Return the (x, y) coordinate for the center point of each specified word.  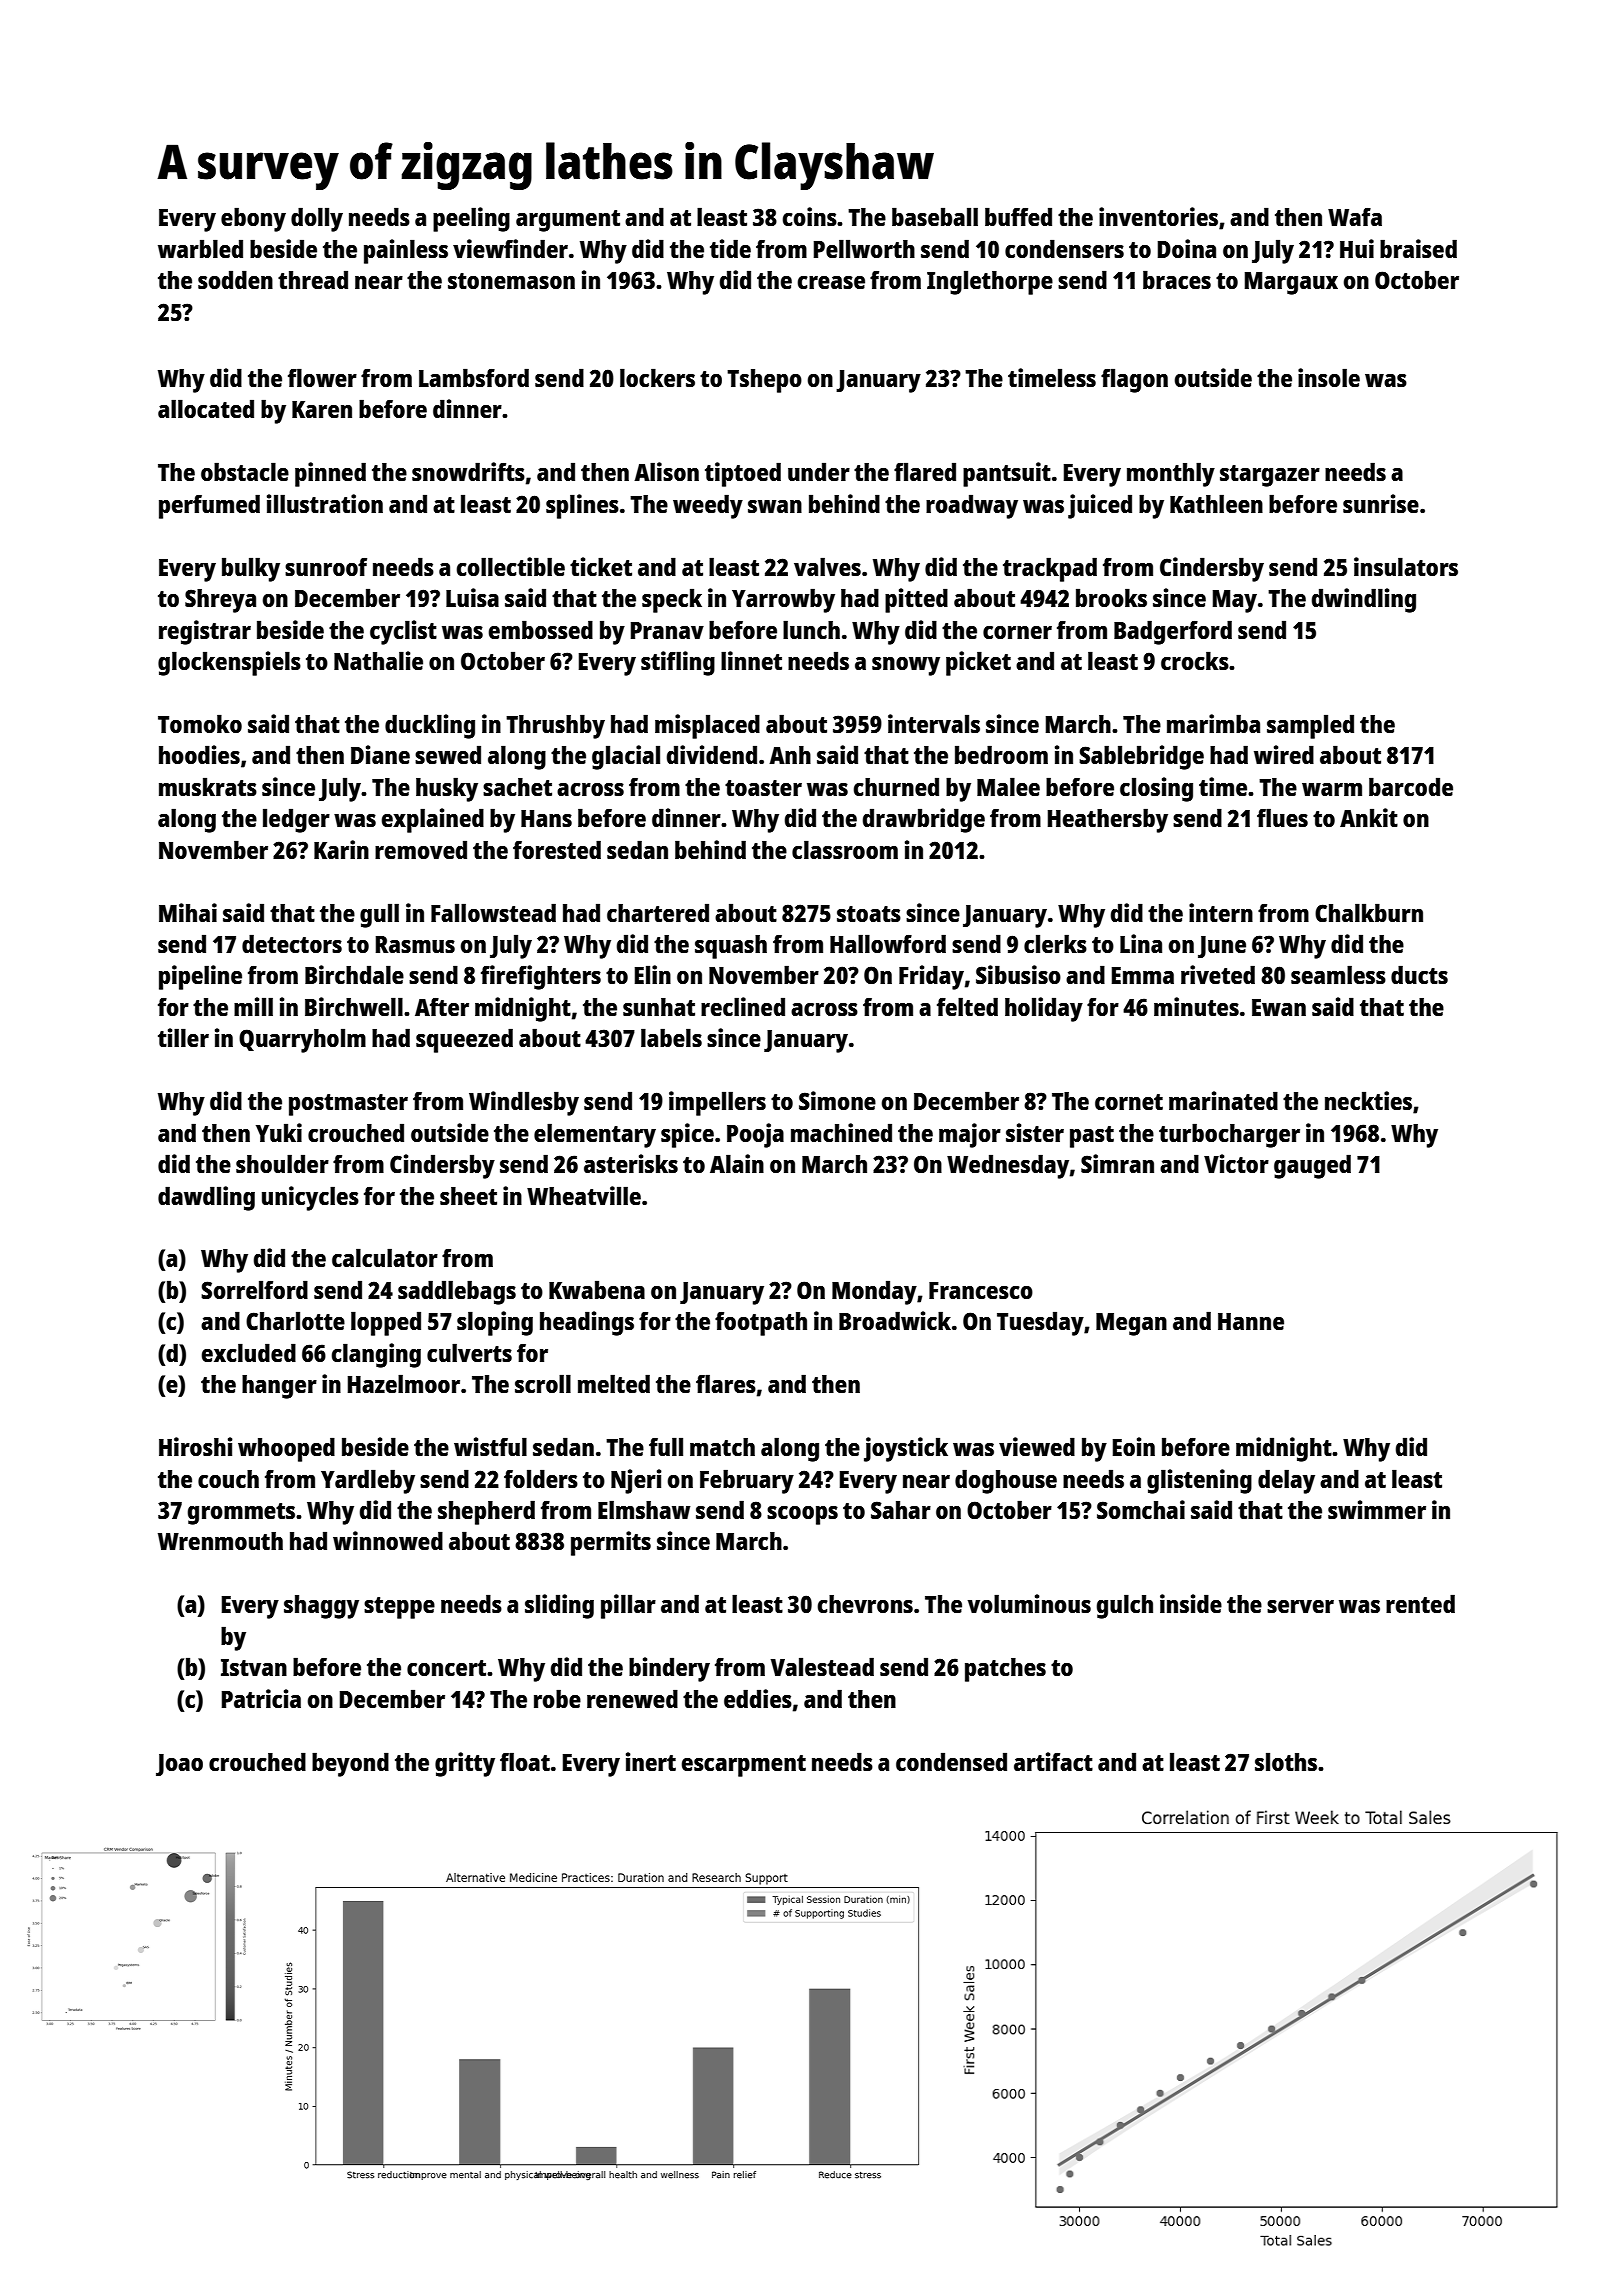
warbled (200, 248)
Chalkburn (1369, 912)
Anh (790, 755)
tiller (183, 1037)
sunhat (659, 1007)
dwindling (1364, 600)
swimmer (1377, 1509)
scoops (802, 1515)
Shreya (220, 601)
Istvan (254, 1667)
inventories (1158, 216)
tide (730, 248)
